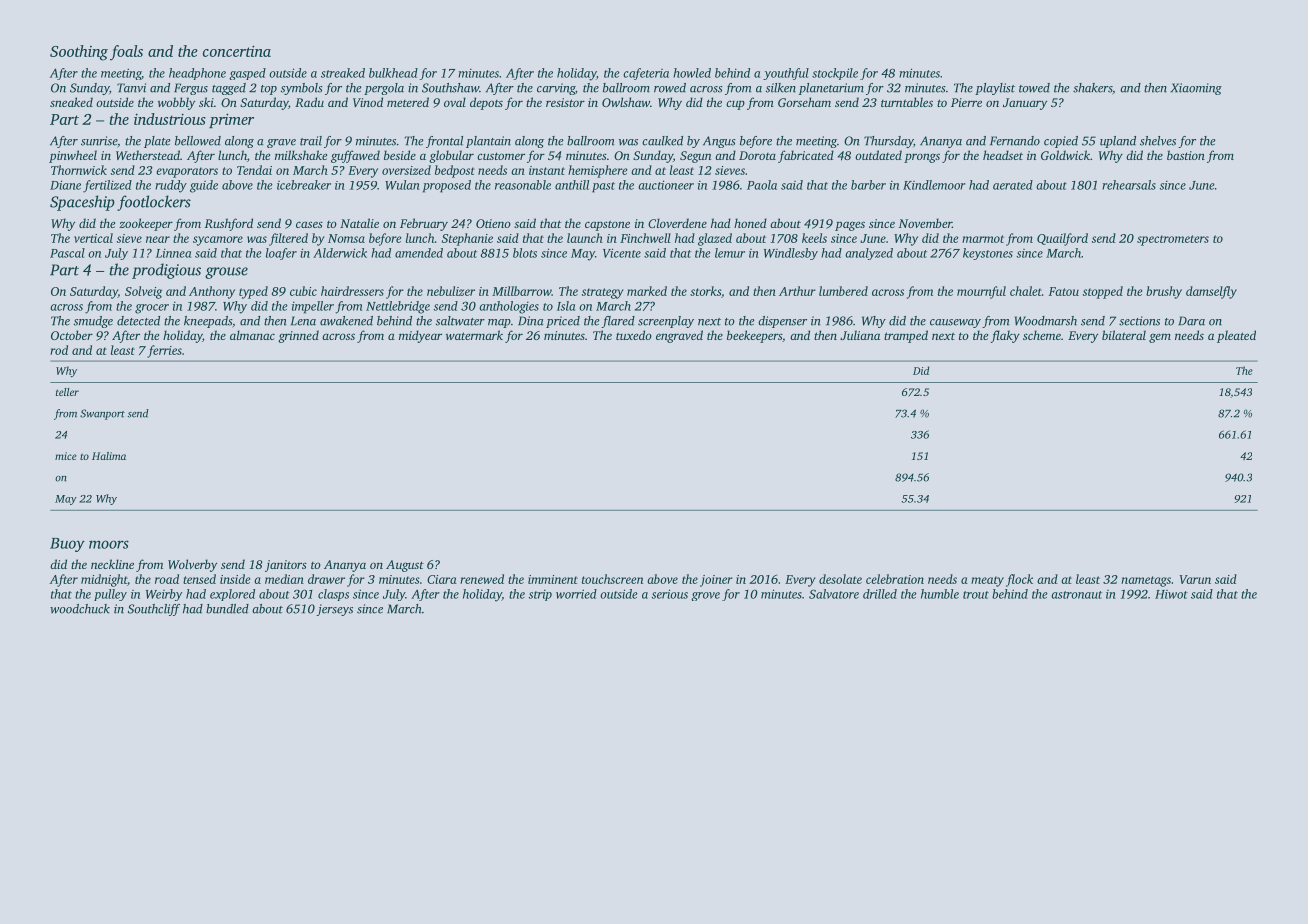  What do you see at coordinates (786, 74) in the screenshot?
I see `youthful` at bounding box center [786, 74].
